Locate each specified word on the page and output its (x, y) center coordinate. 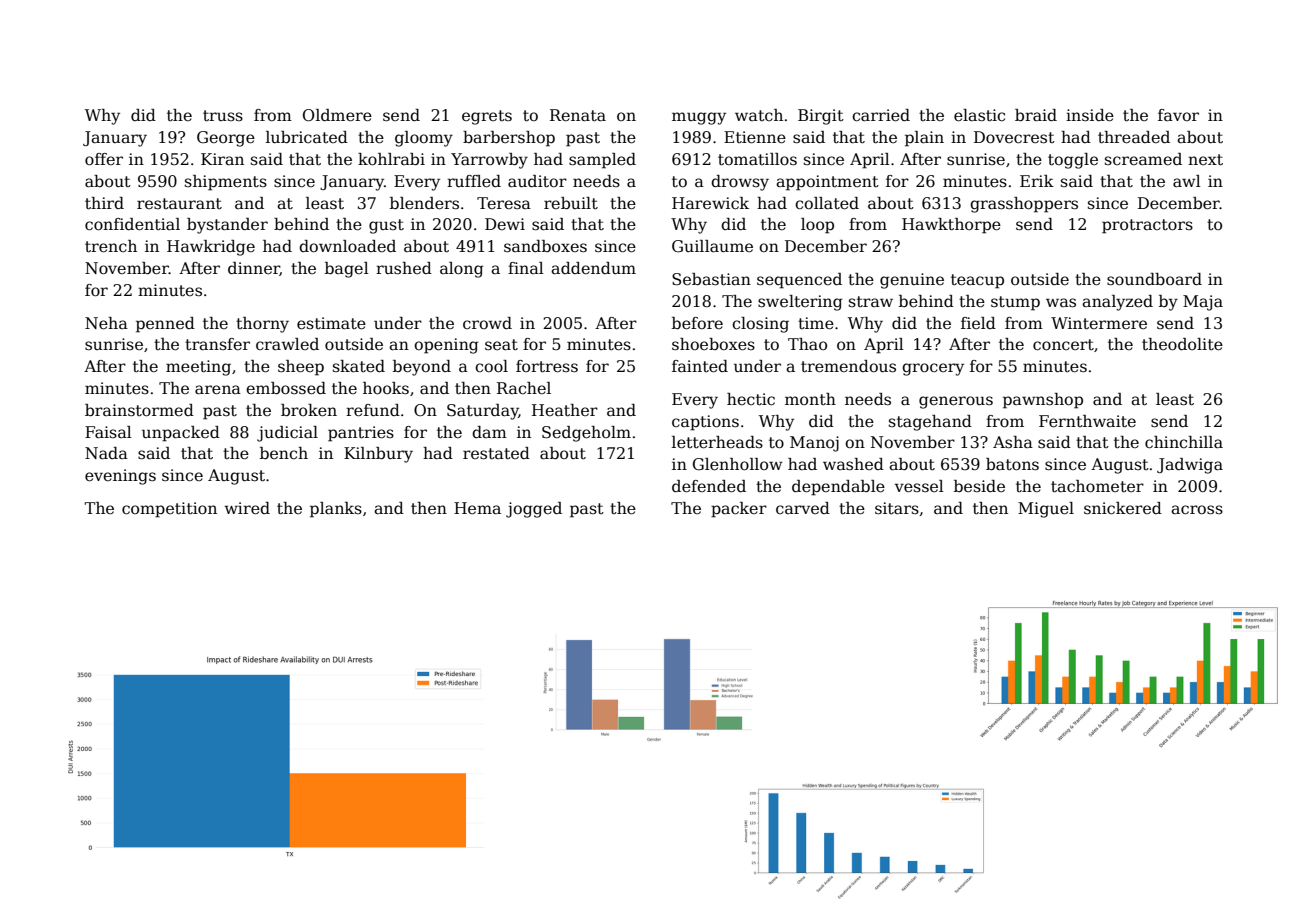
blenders (424, 203)
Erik (1037, 181)
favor (1178, 115)
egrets (487, 117)
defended (709, 486)
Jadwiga (1190, 466)
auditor (537, 181)
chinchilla (1184, 442)
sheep (301, 368)
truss (223, 116)
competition (169, 510)
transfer (217, 344)
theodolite (1182, 344)
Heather (565, 410)
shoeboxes (713, 344)
